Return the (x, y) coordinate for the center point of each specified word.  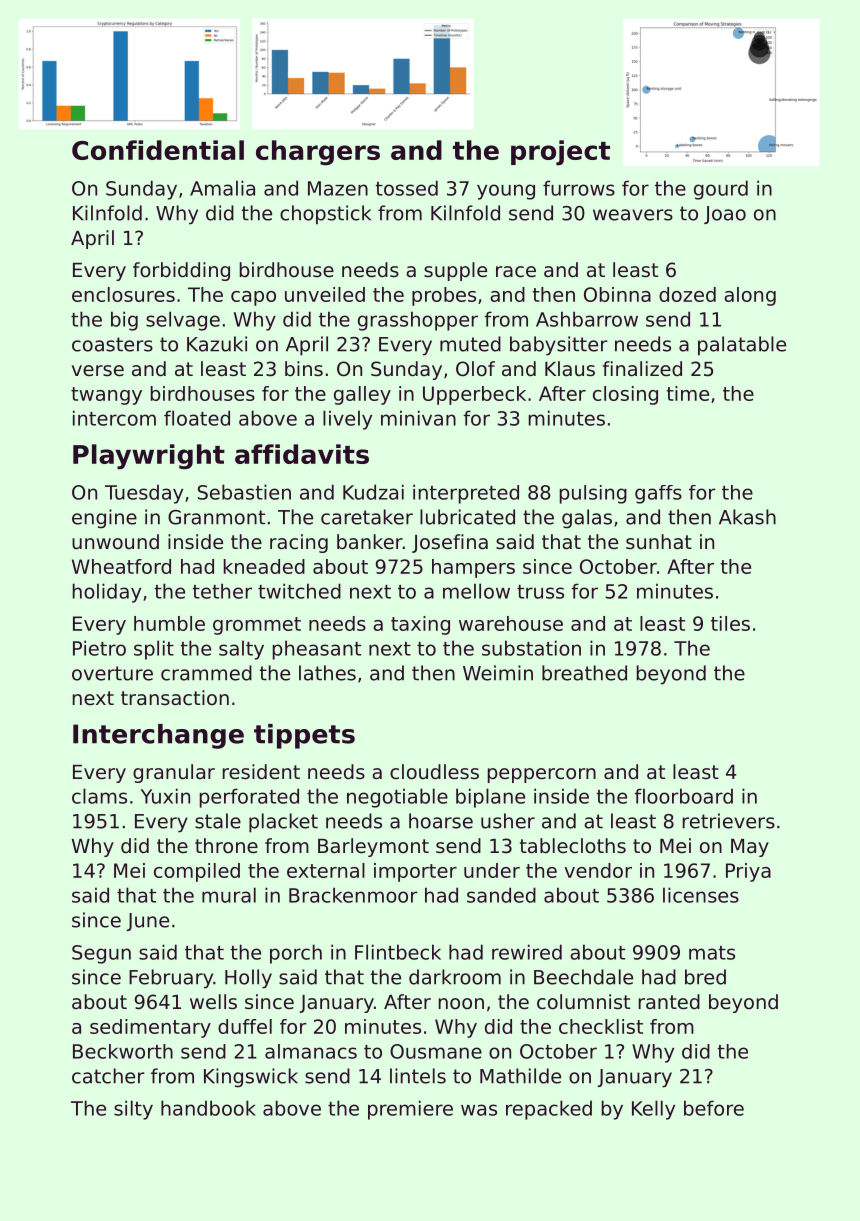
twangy (106, 396)
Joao (725, 215)
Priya (748, 872)
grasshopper (418, 321)
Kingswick (251, 1078)
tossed (407, 188)
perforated (249, 798)
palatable (742, 346)
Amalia (222, 188)
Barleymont (373, 847)
